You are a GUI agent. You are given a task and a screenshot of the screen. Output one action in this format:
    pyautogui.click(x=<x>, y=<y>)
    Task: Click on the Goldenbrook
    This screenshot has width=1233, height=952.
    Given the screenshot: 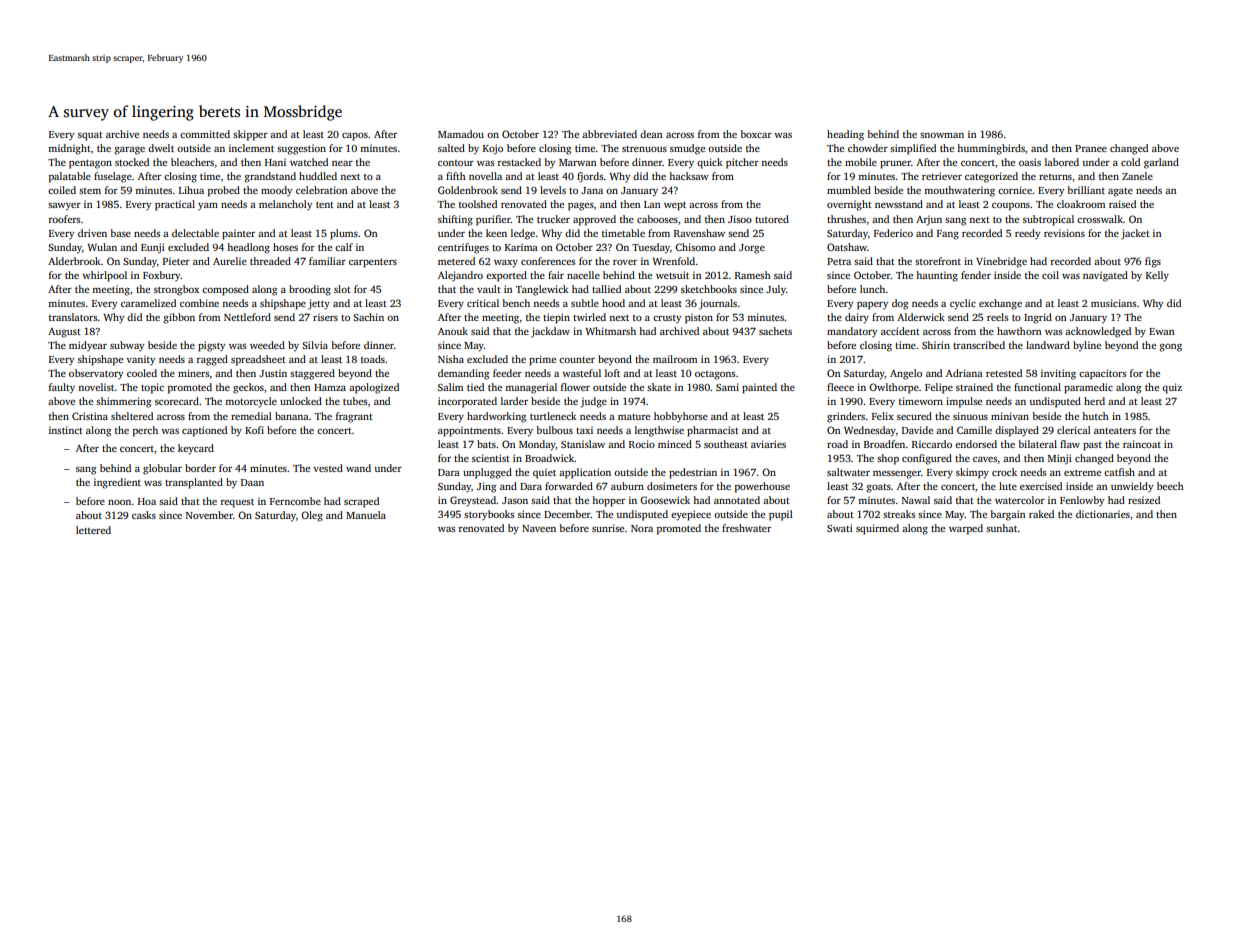 What is the action you would take?
    pyautogui.click(x=468, y=190)
